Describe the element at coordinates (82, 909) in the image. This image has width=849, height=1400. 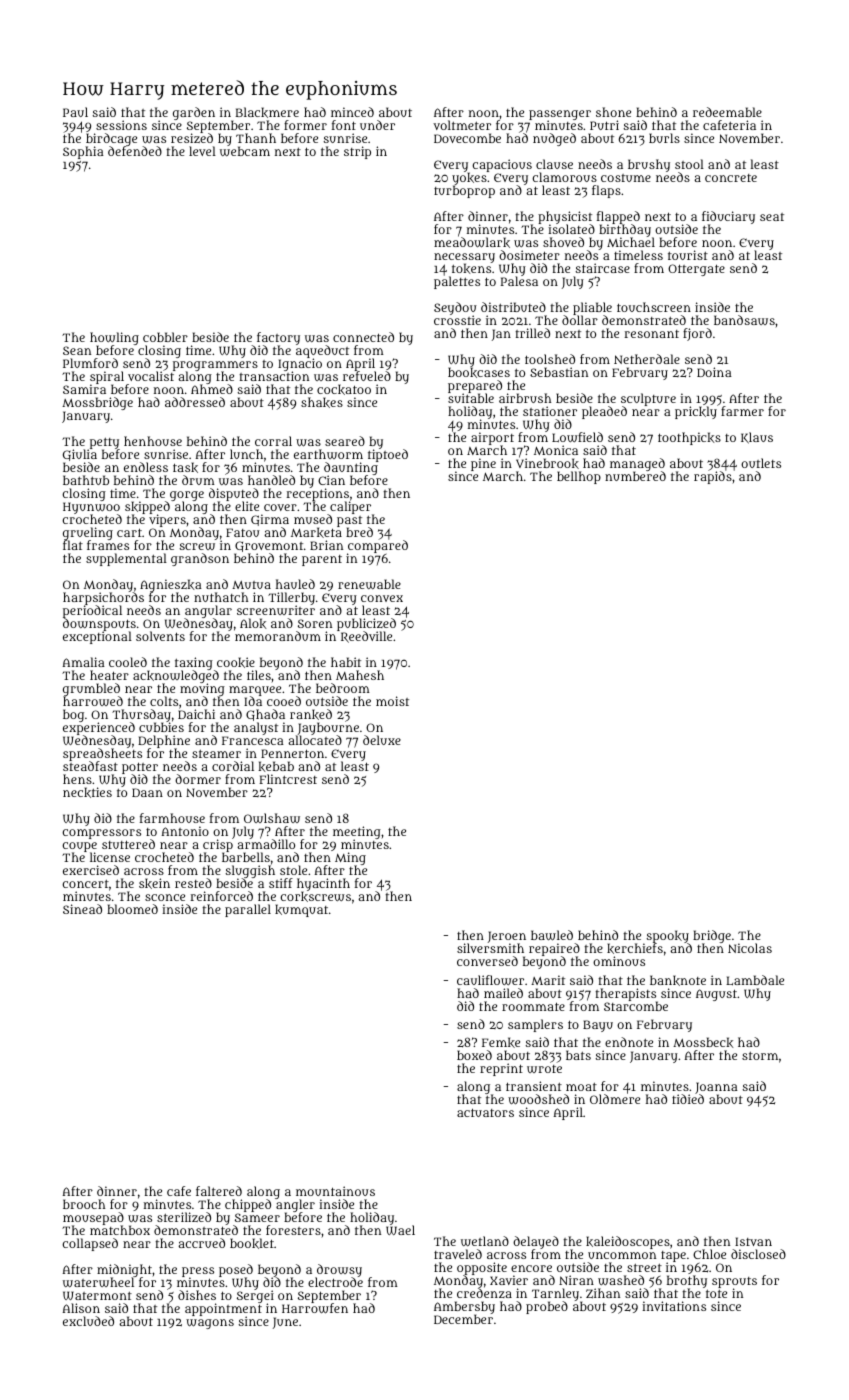
I see `Sinead` at that location.
